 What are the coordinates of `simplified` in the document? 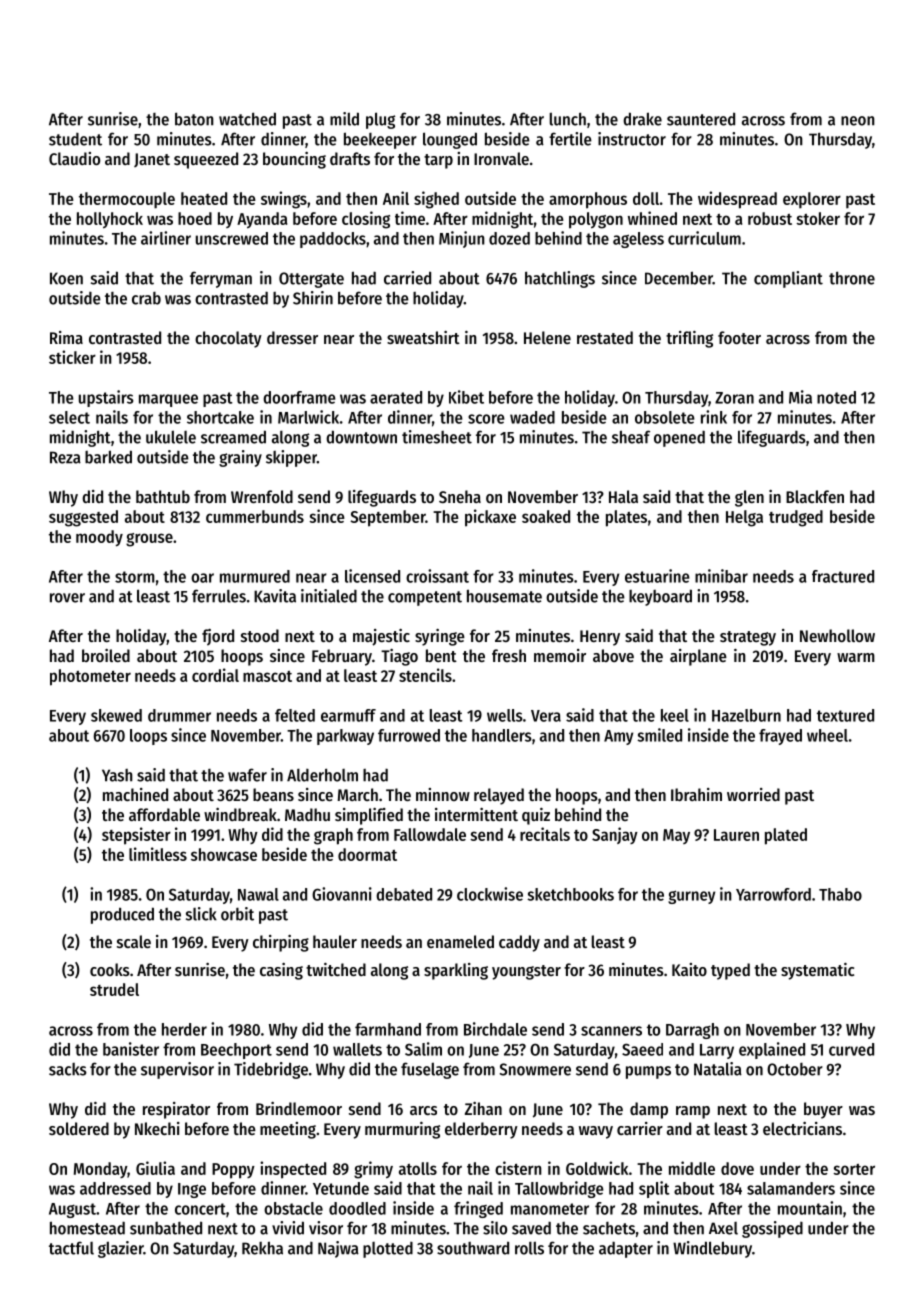 It's located at (369, 816).
